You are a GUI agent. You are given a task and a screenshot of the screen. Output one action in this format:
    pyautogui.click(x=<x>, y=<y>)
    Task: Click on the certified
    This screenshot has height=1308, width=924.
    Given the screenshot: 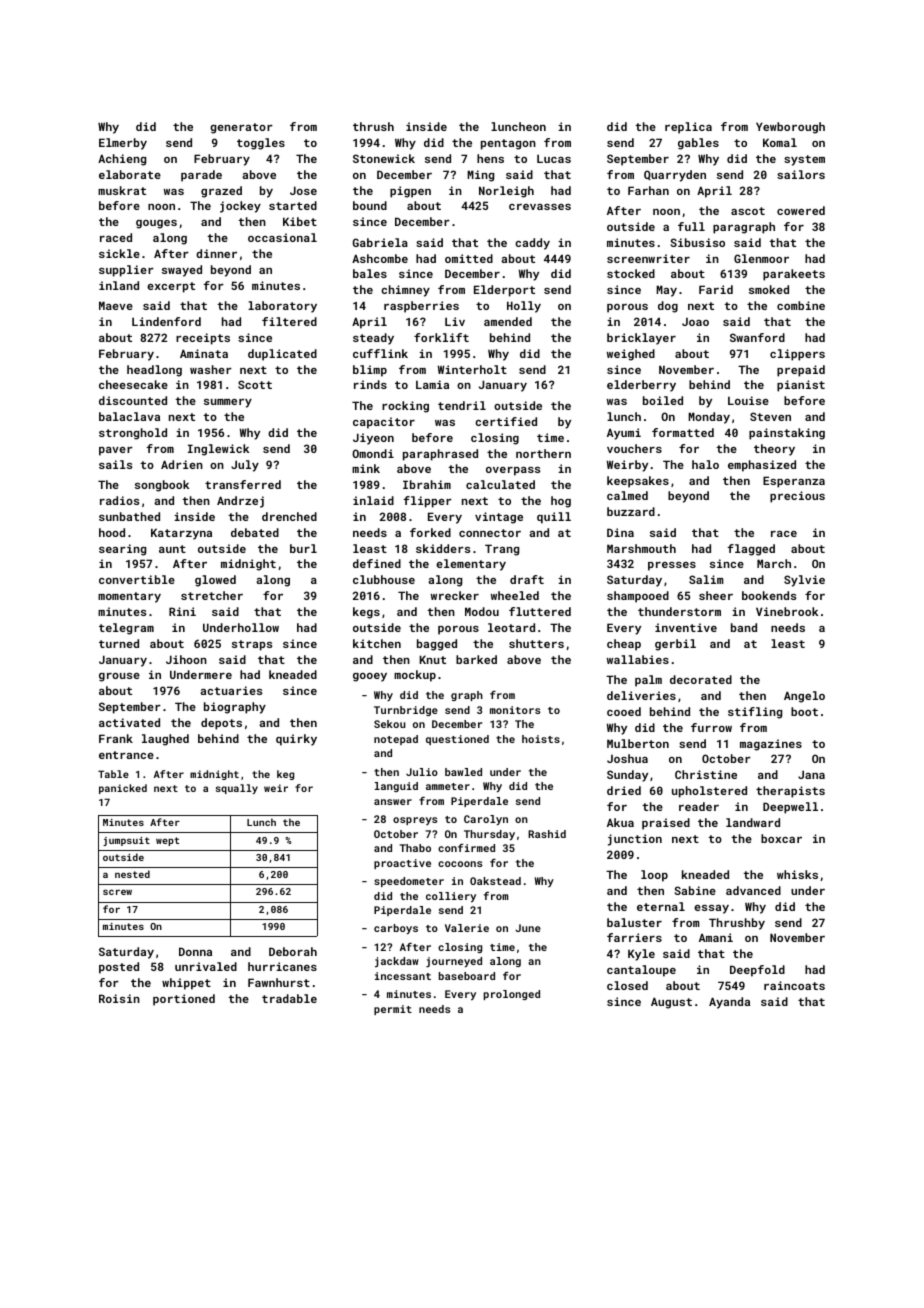 What is the action you would take?
    pyautogui.click(x=506, y=421)
